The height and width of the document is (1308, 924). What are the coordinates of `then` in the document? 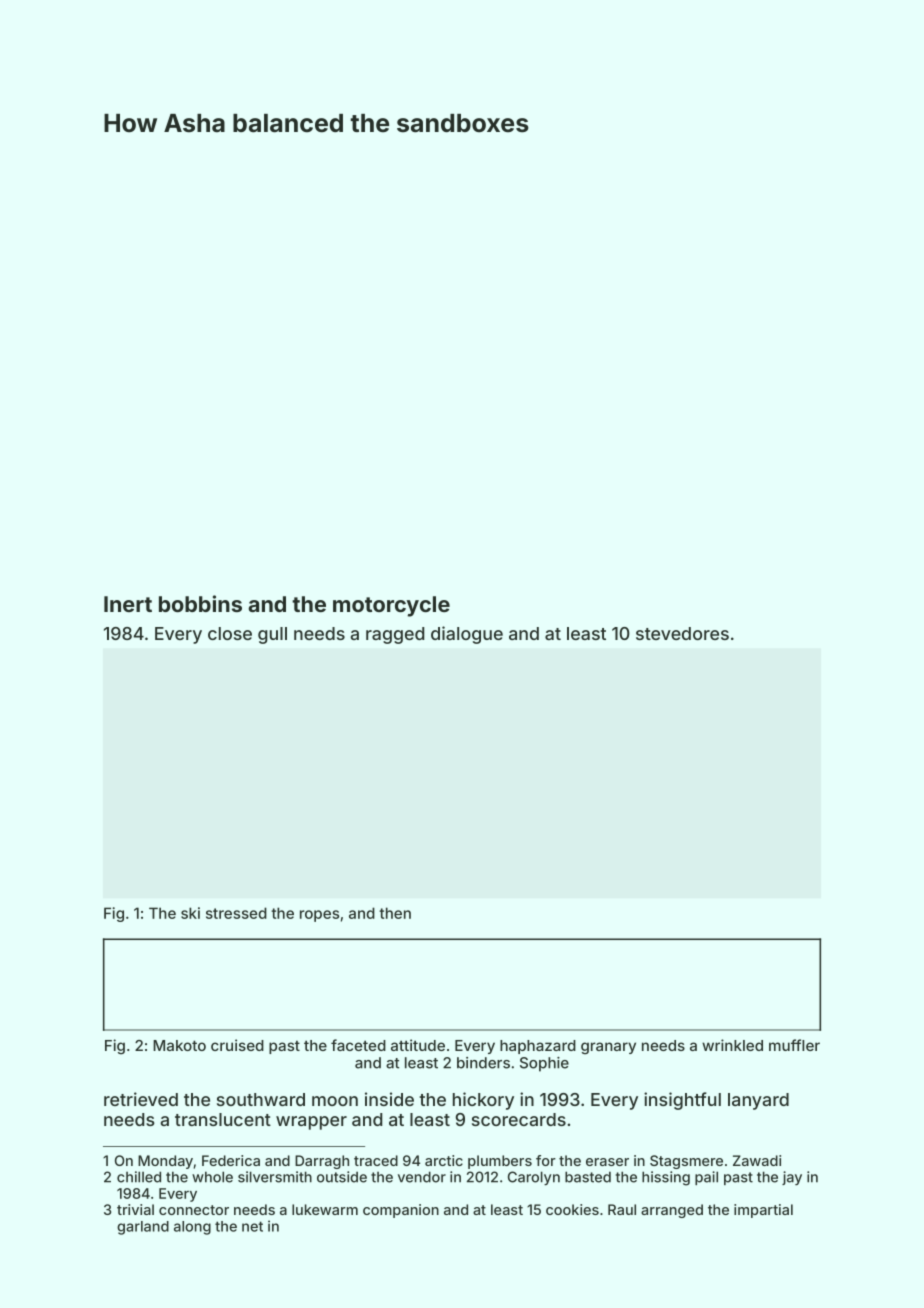 It's located at (395, 913).
